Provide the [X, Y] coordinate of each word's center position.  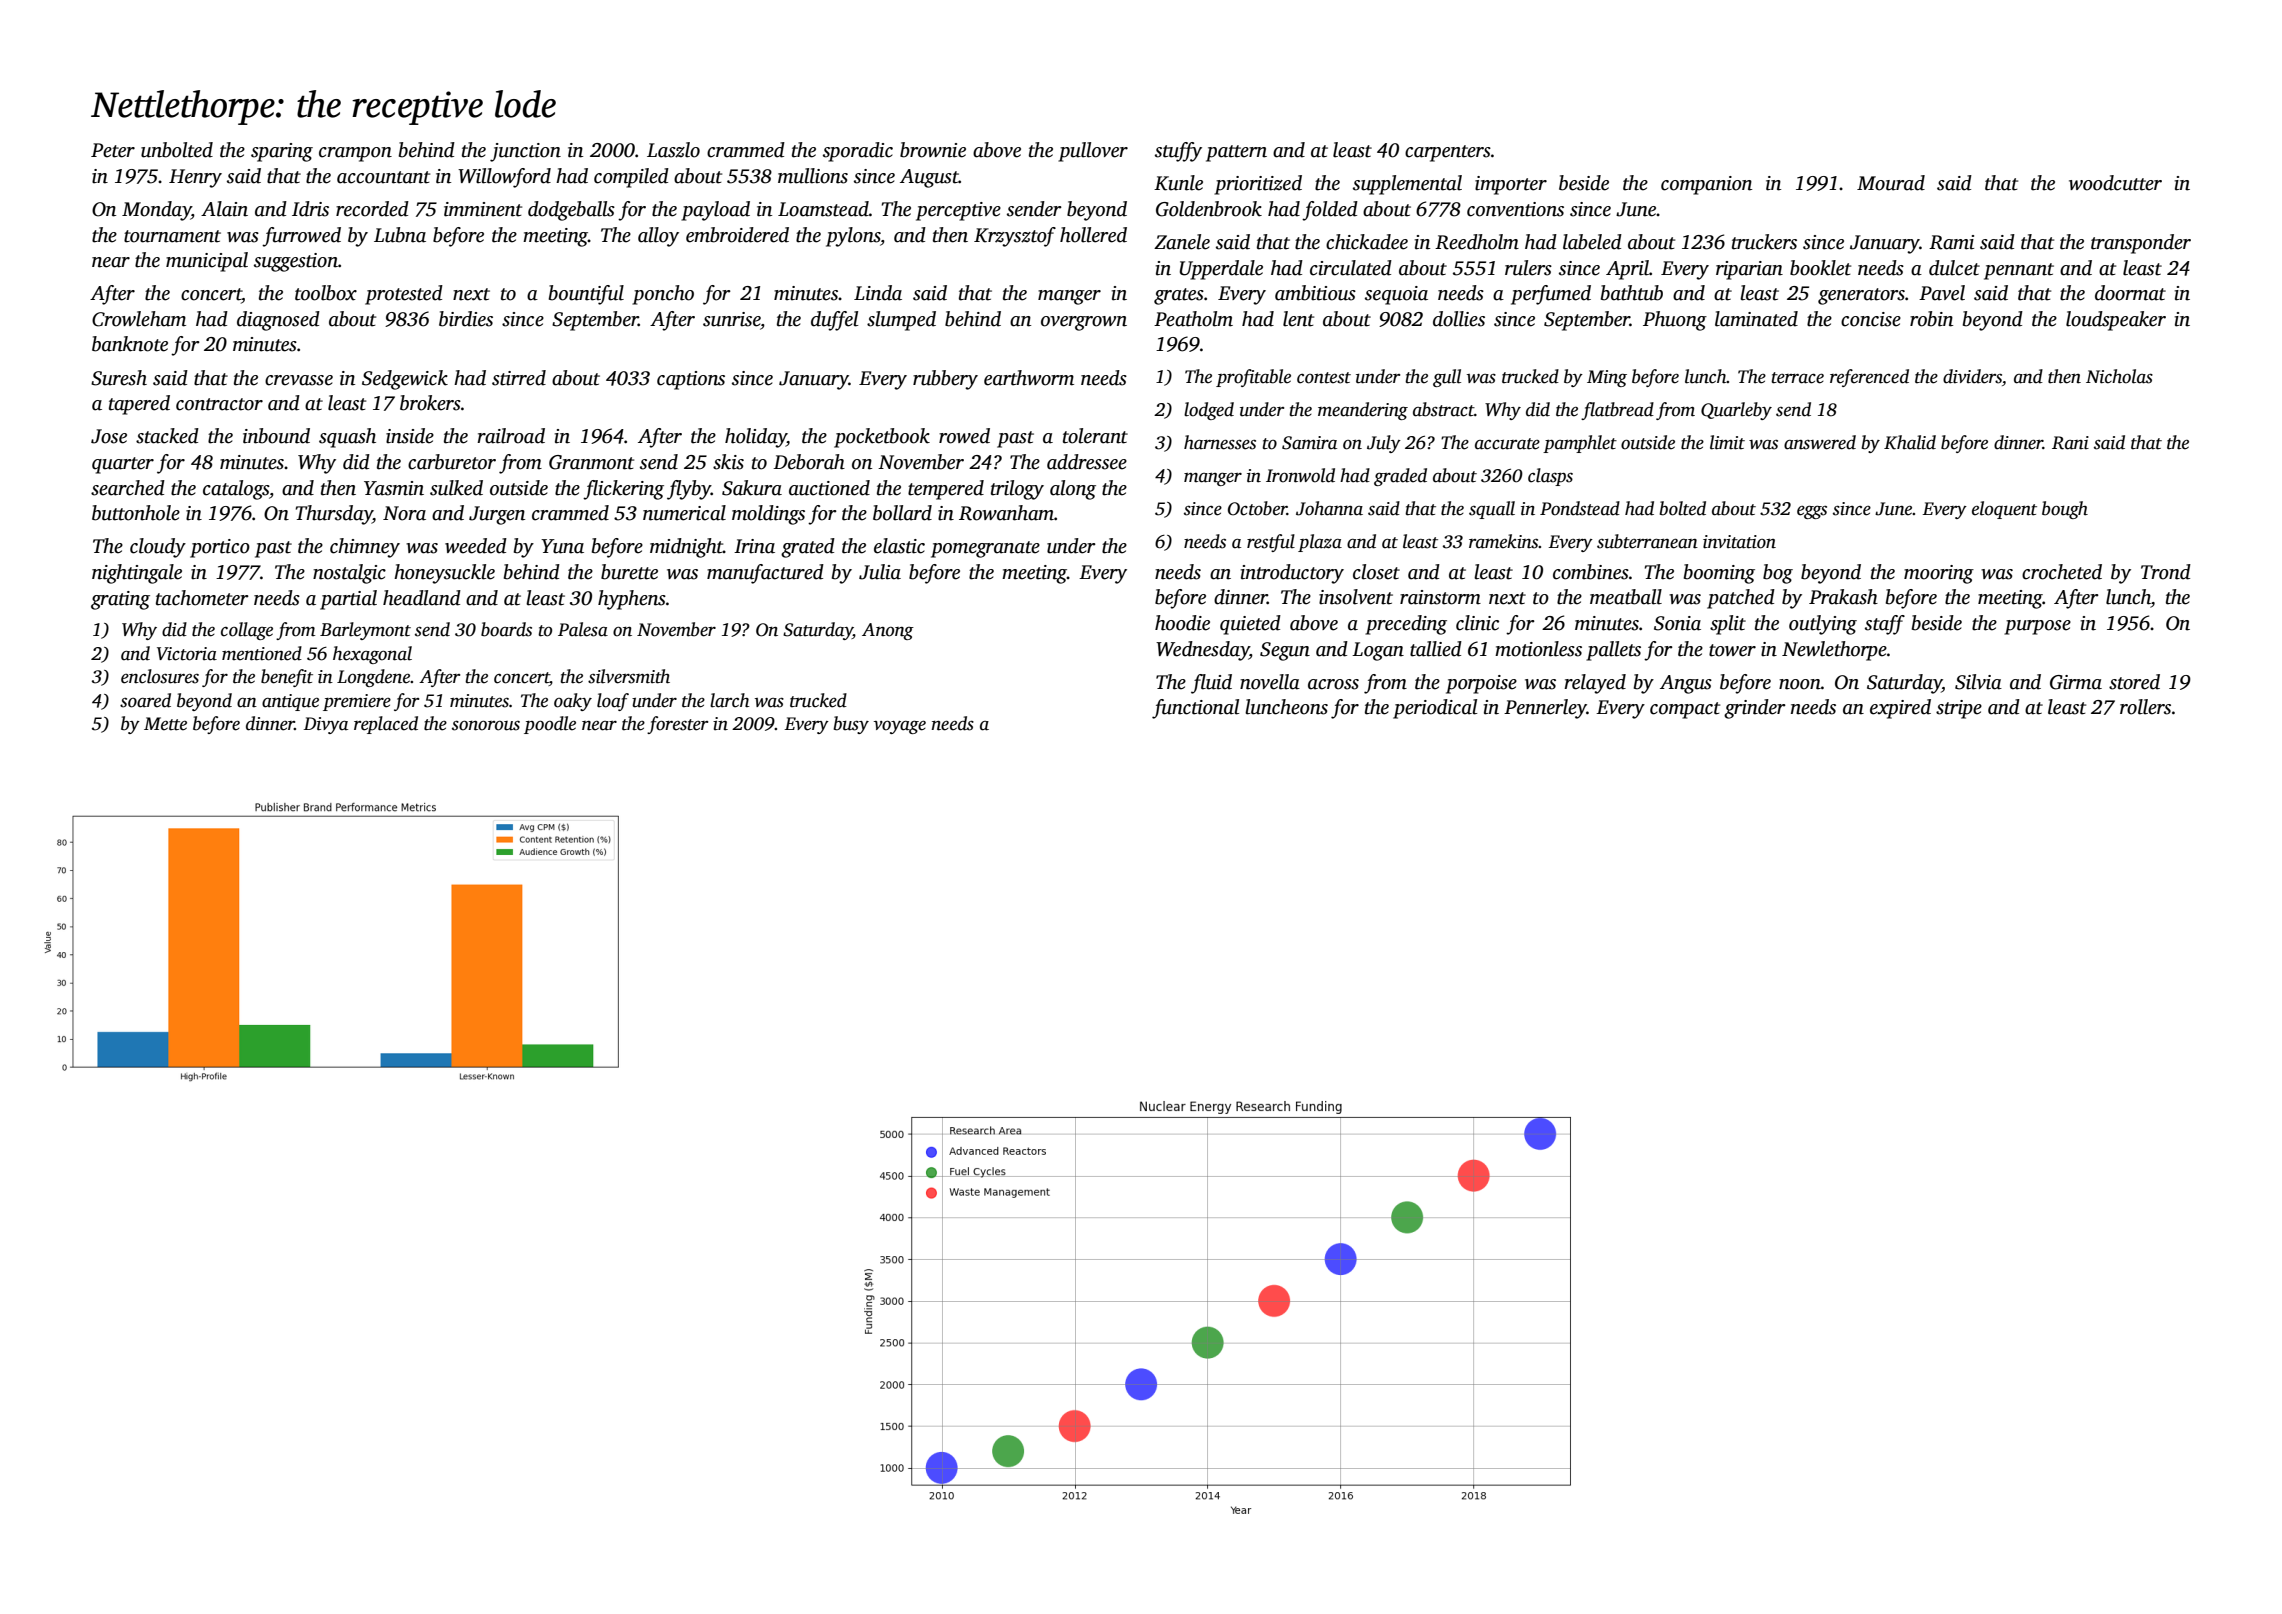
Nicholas [2119, 376]
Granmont [591, 462]
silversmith [629, 676]
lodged [1209, 411]
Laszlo [673, 150]
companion [1706, 185]
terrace [1797, 378]
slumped [901, 321]
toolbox [326, 293]
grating [120, 600]
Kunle [1178, 183]
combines [1591, 572]
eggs [1812, 512]
